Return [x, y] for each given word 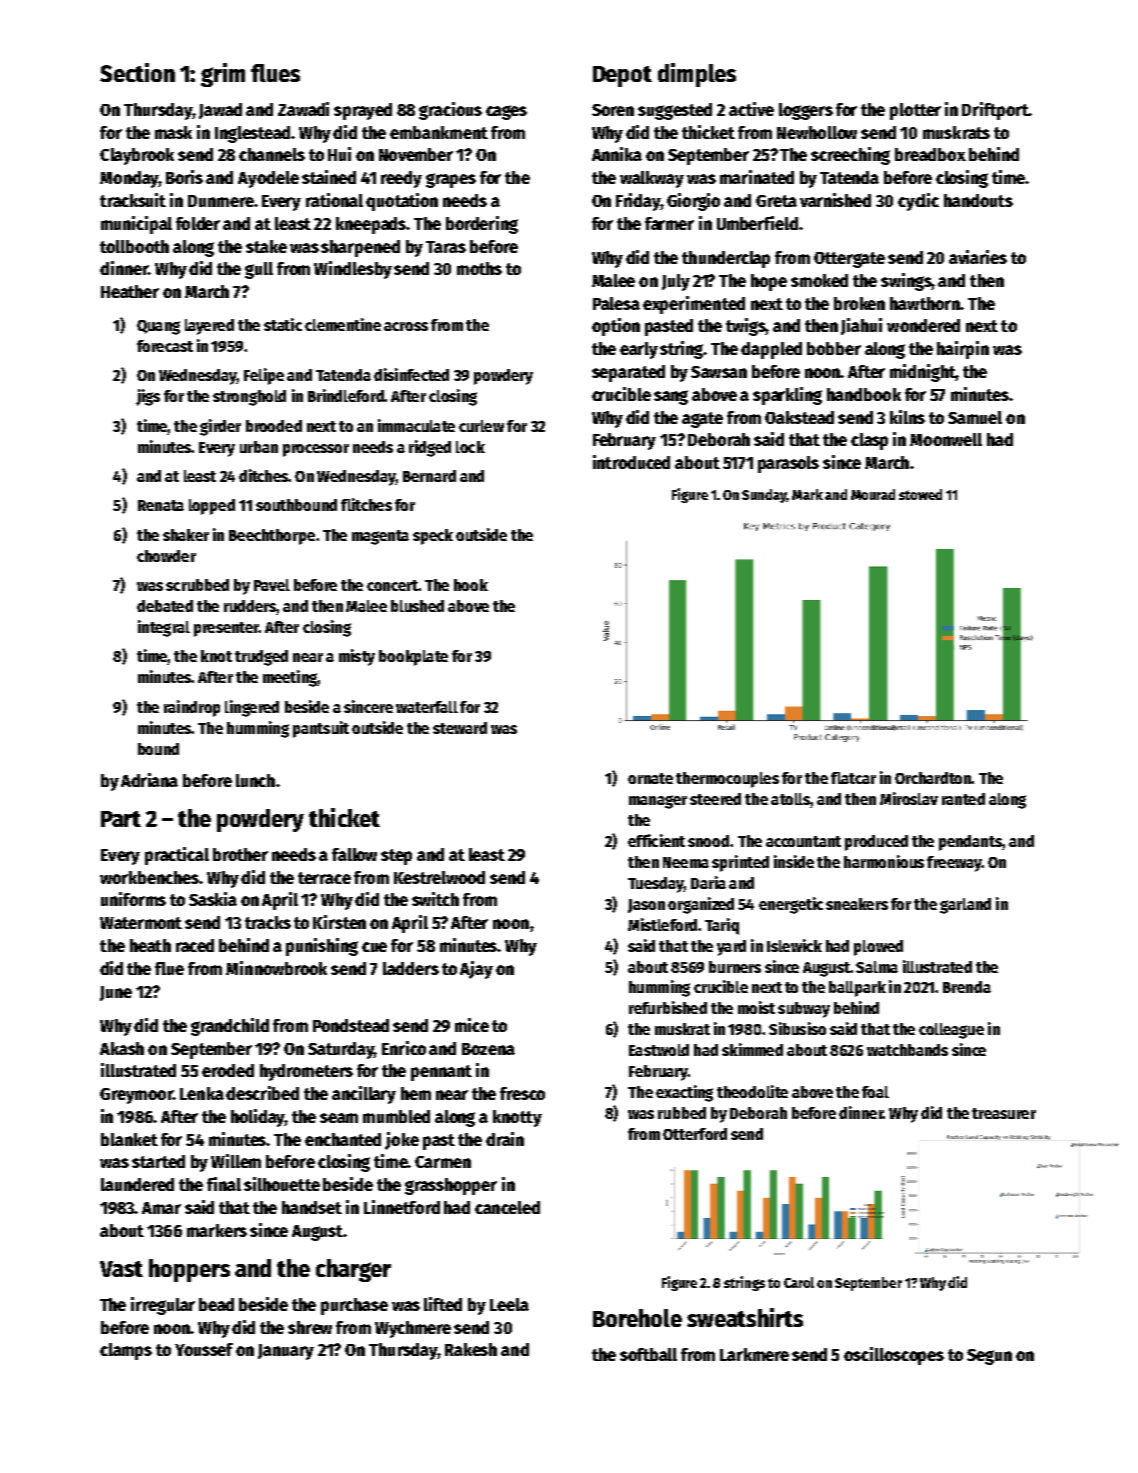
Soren [613, 110]
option [616, 327]
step [396, 857]
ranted [963, 799]
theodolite [752, 1091]
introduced [631, 462]
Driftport [995, 111]
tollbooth [134, 246]
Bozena [488, 1049]
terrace [324, 878]
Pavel [272, 585]
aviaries [978, 257]
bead [216, 1304]
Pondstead [351, 1025]
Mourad [873, 494]
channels [272, 154]
